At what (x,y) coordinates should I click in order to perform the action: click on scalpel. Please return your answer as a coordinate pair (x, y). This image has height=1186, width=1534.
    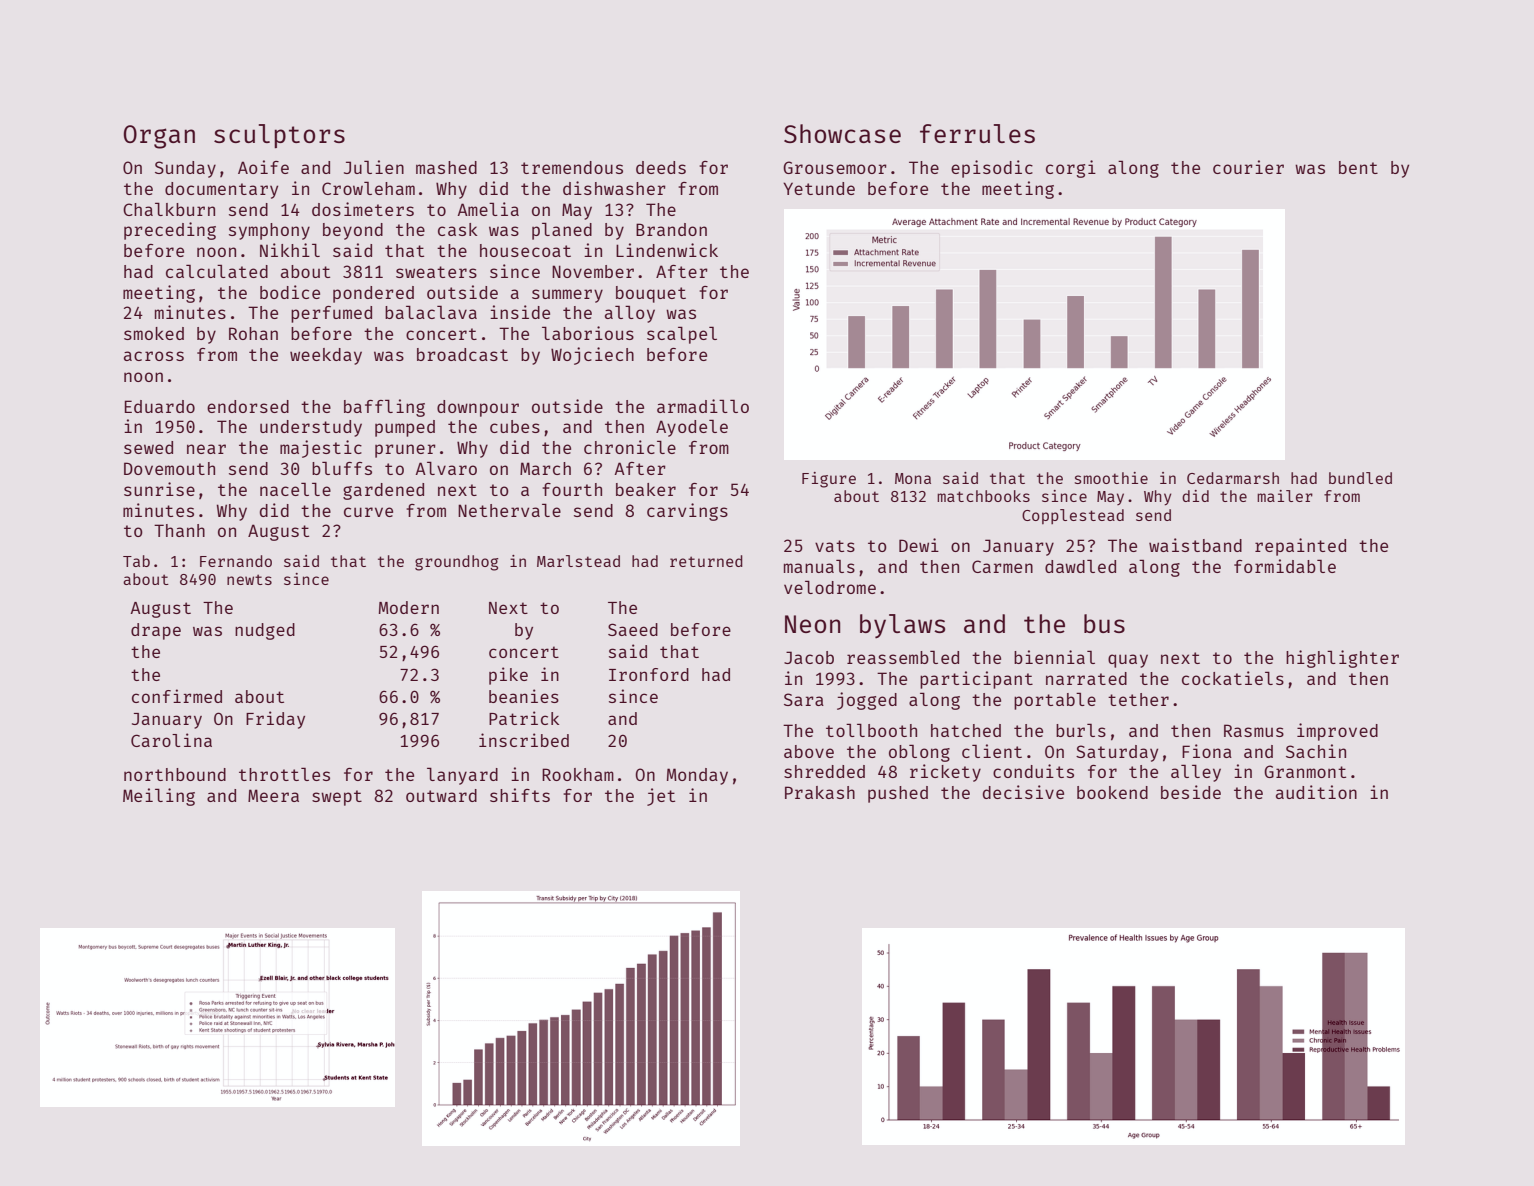
    Looking at the image, I should click on (682, 335).
